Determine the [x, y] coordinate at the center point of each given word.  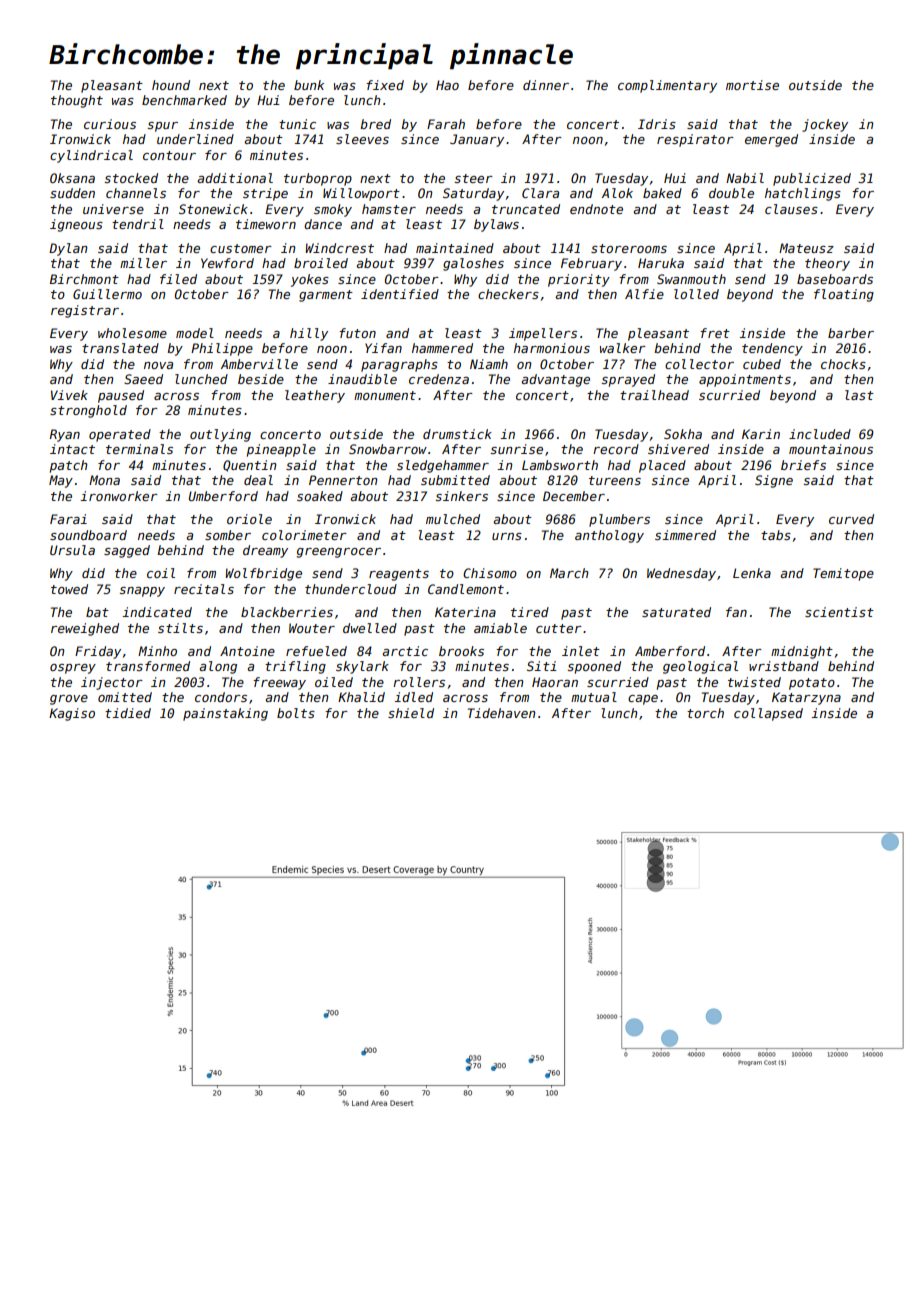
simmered [685, 535]
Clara [540, 193]
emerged [771, 140]
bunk [309, 85]
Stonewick [213, 209]
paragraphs [399, 365]
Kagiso [72, 714]
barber [851, 333]
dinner [546, 85]
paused [121, 396]
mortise [752, 85]
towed [69, 589]
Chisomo [490, 573]
